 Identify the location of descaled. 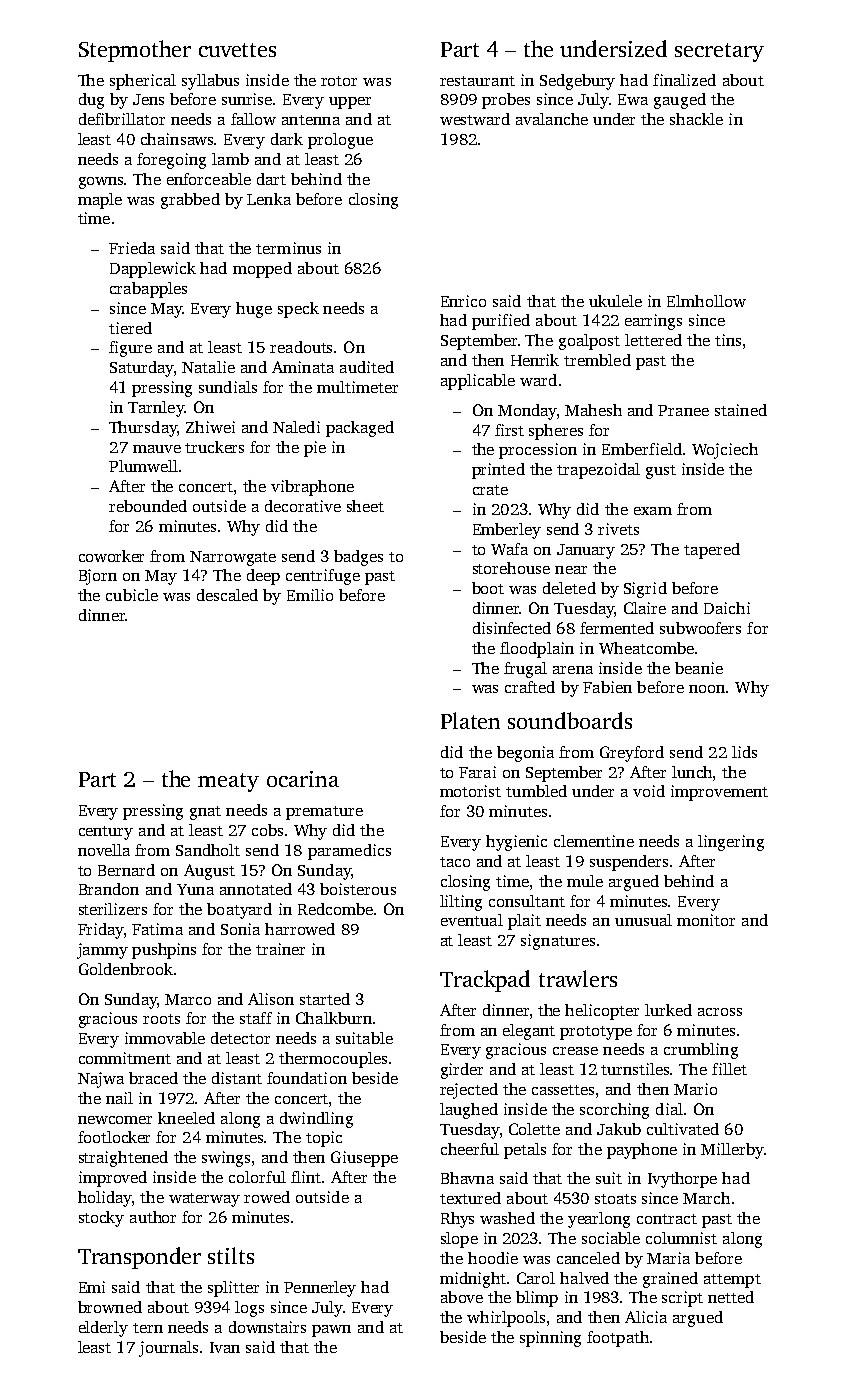
(227, 595).
